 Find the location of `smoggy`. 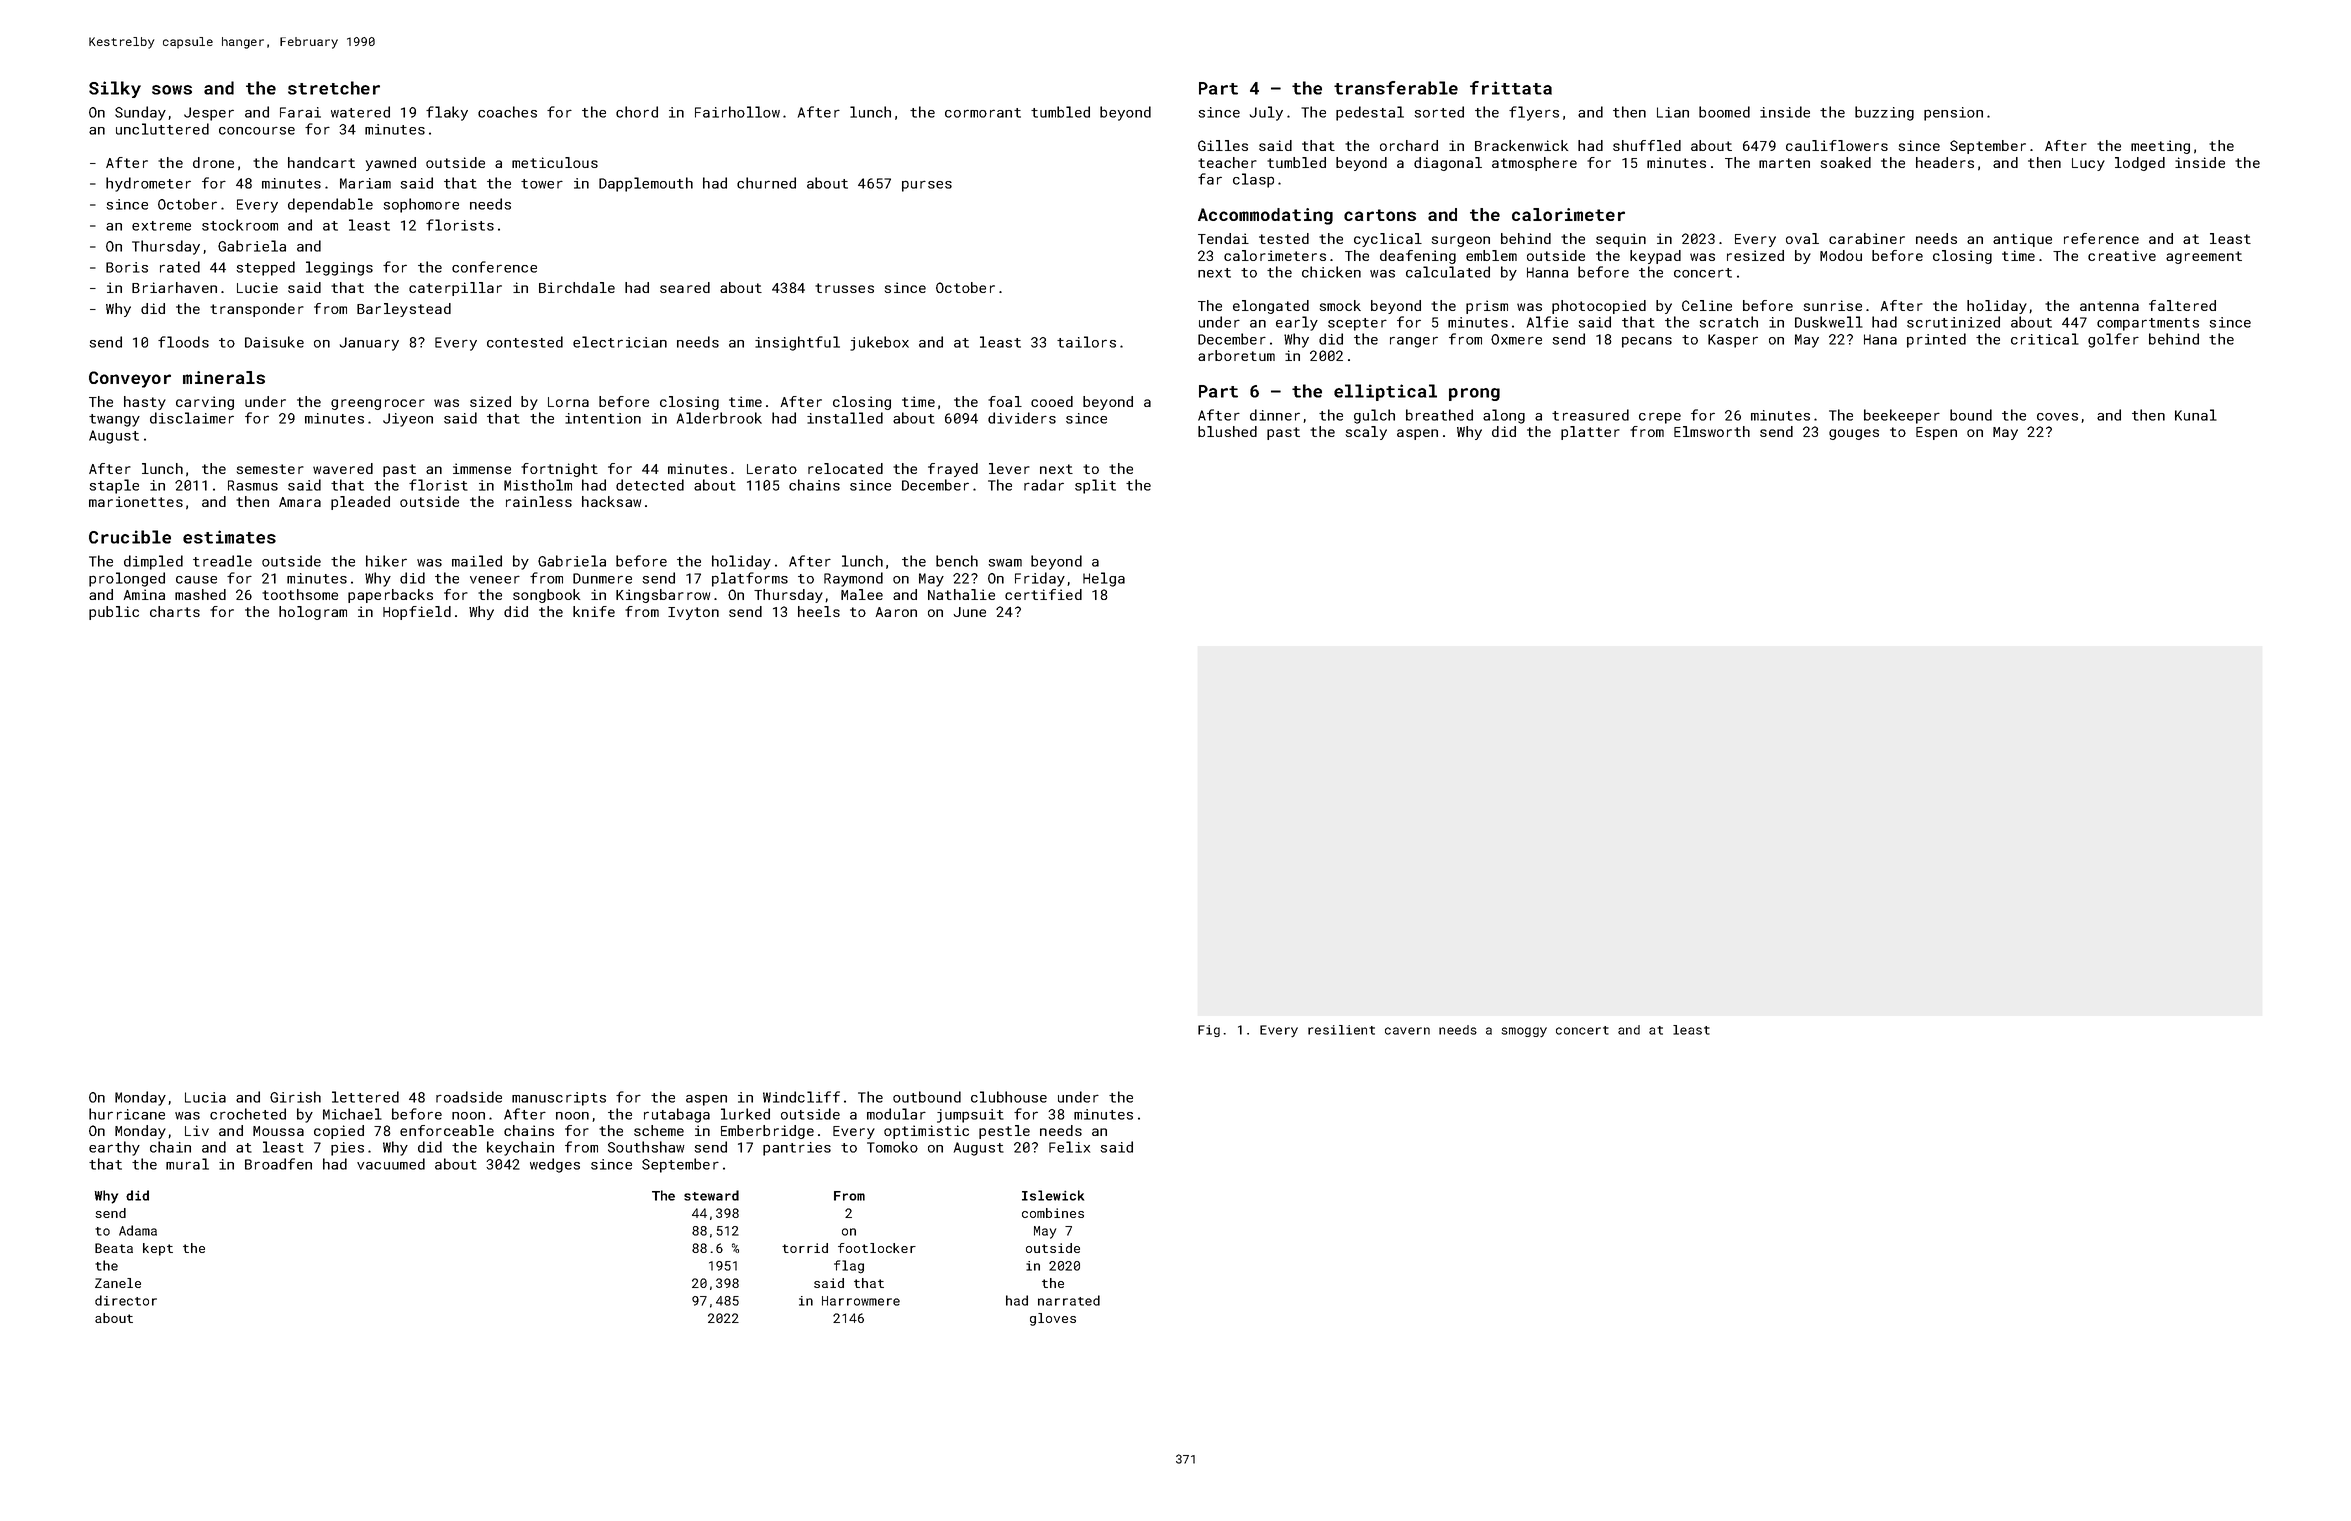

smoggy is located at coordinates (1524, 1032).
